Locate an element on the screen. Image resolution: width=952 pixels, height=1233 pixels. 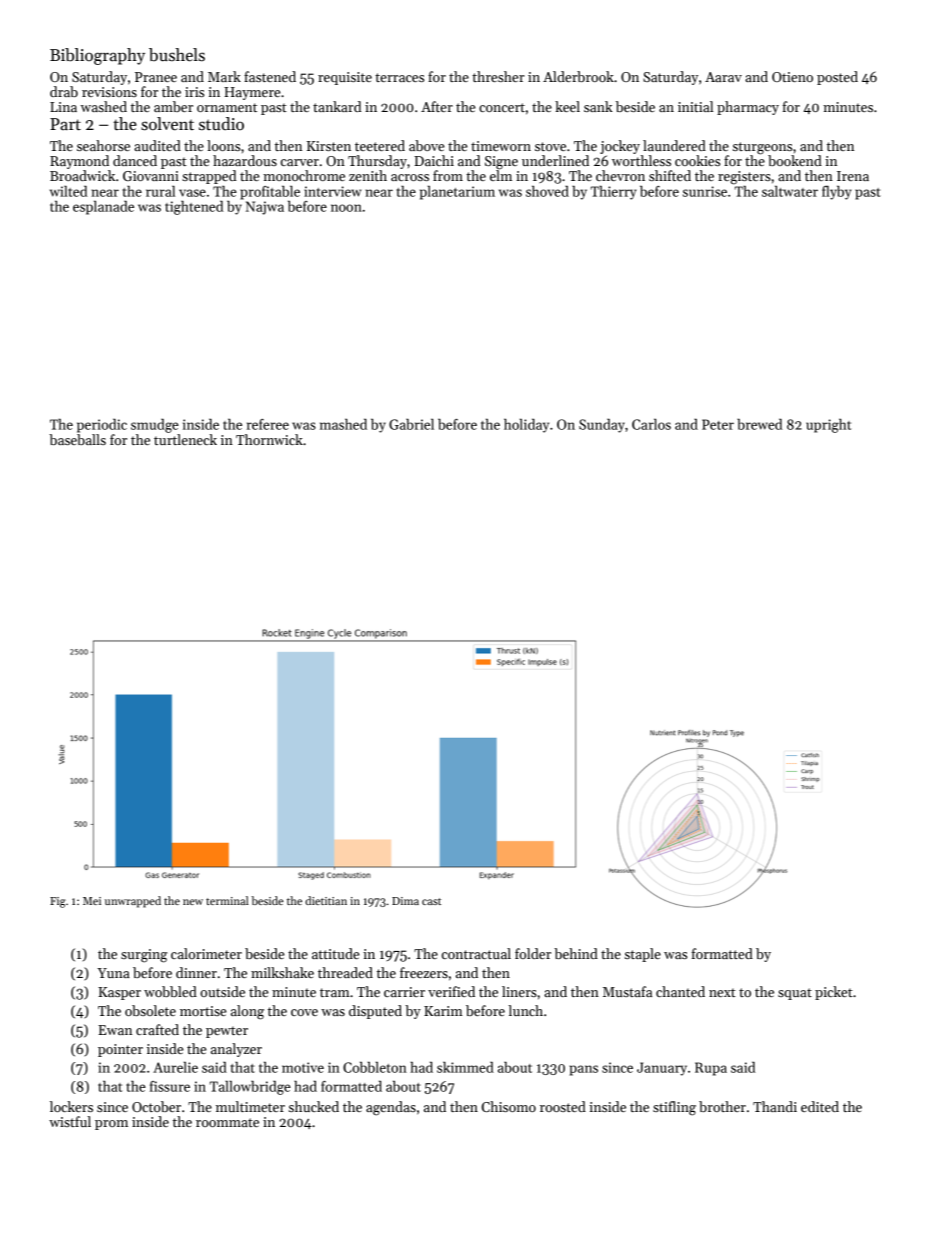
saltwater is located at coordinates (790, 191).
